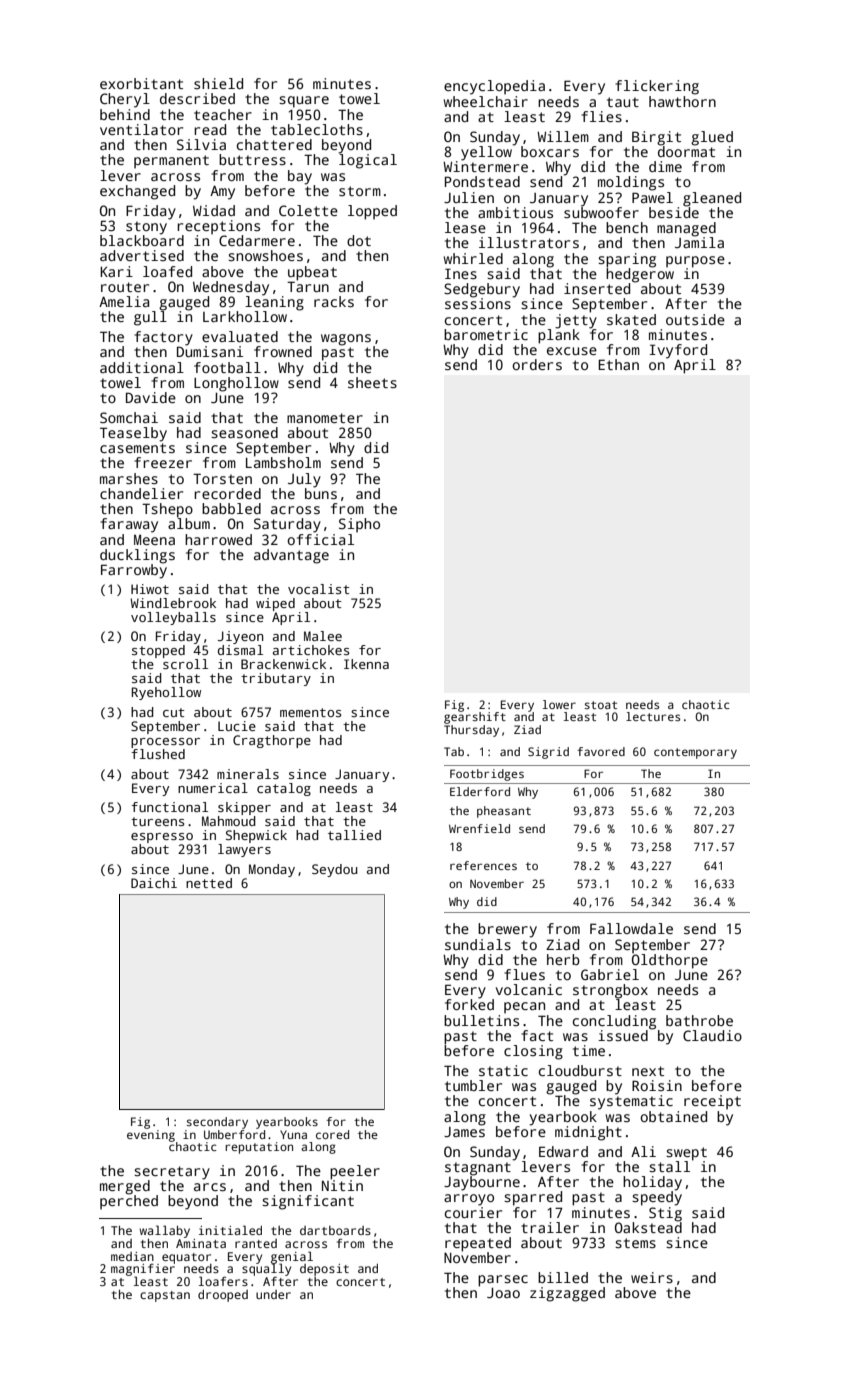  Describe the element at coordinates (670, 961) in the screenshot. I see `Oldthorpe` at that location.
